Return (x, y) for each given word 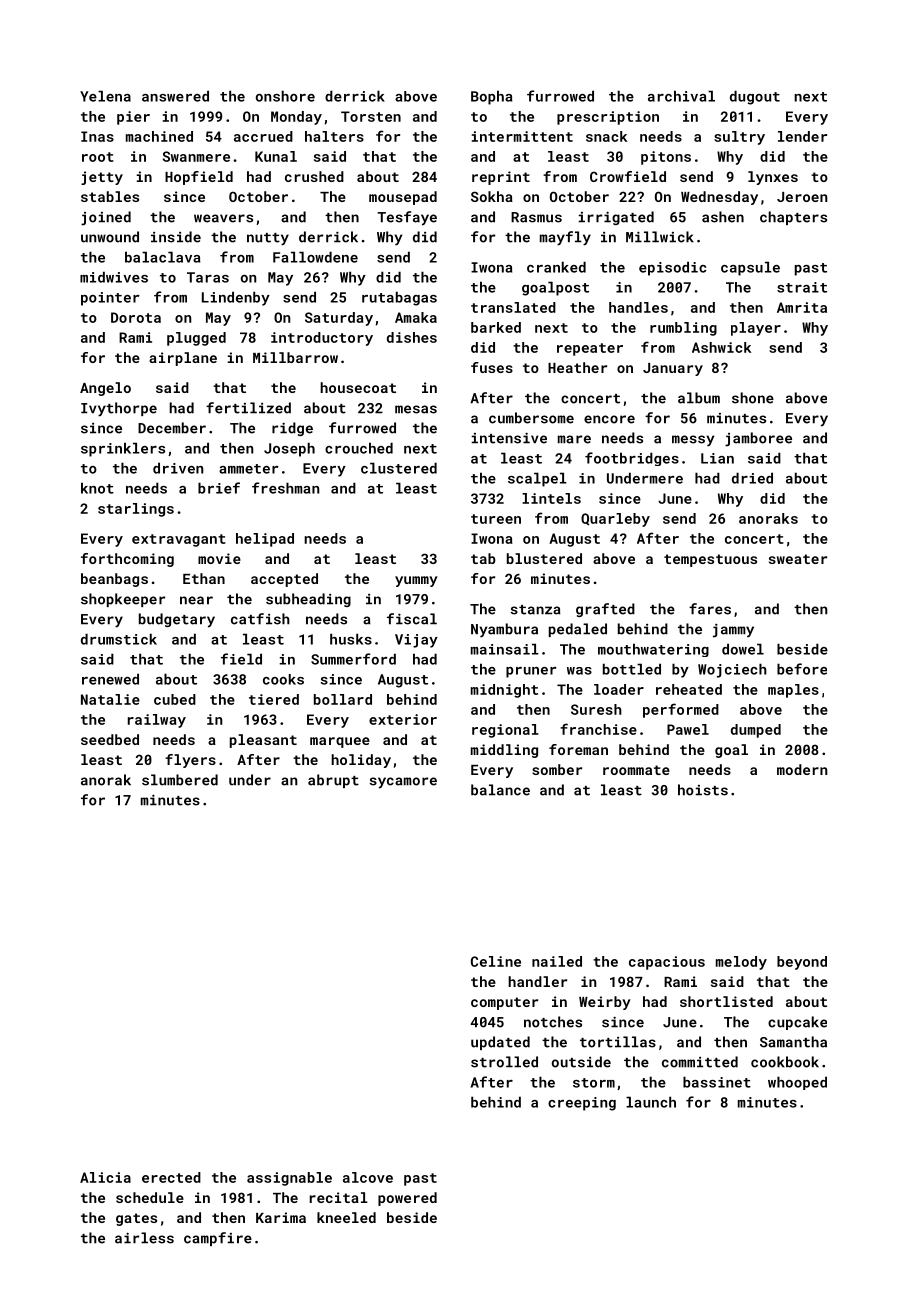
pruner (531, 672)
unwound (110, 237)
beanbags (114, 580)
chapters (793, 218)
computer (504, 1003)
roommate (636, 770)
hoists (703, 790)
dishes (412, 337)
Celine (496, 961)
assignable (289, 1179)
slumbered (180, 780)
